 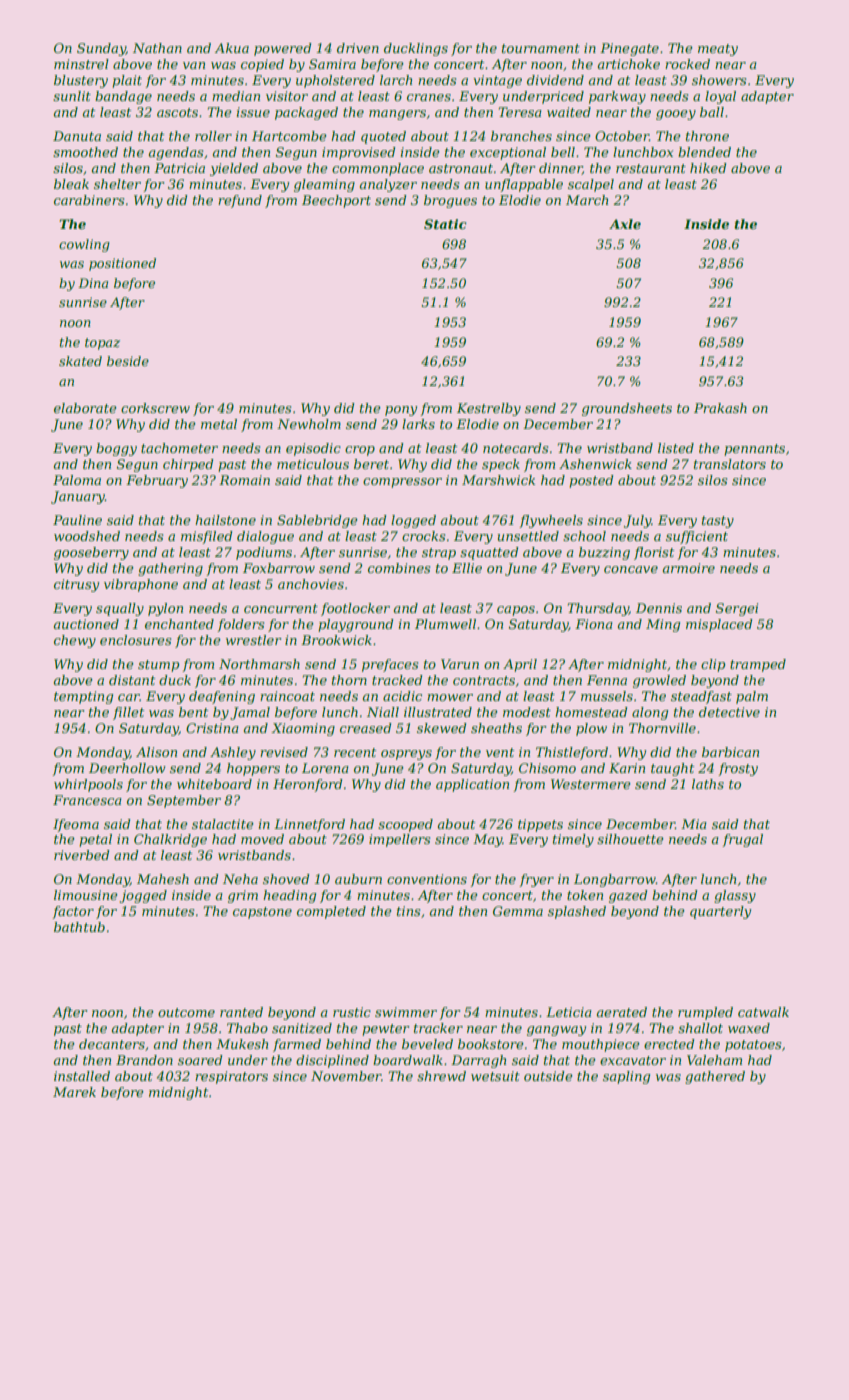 What do you see at coordinates (627, 409) in the screenshot?
I see `groundsheets` at bounding box center [627, 409].
